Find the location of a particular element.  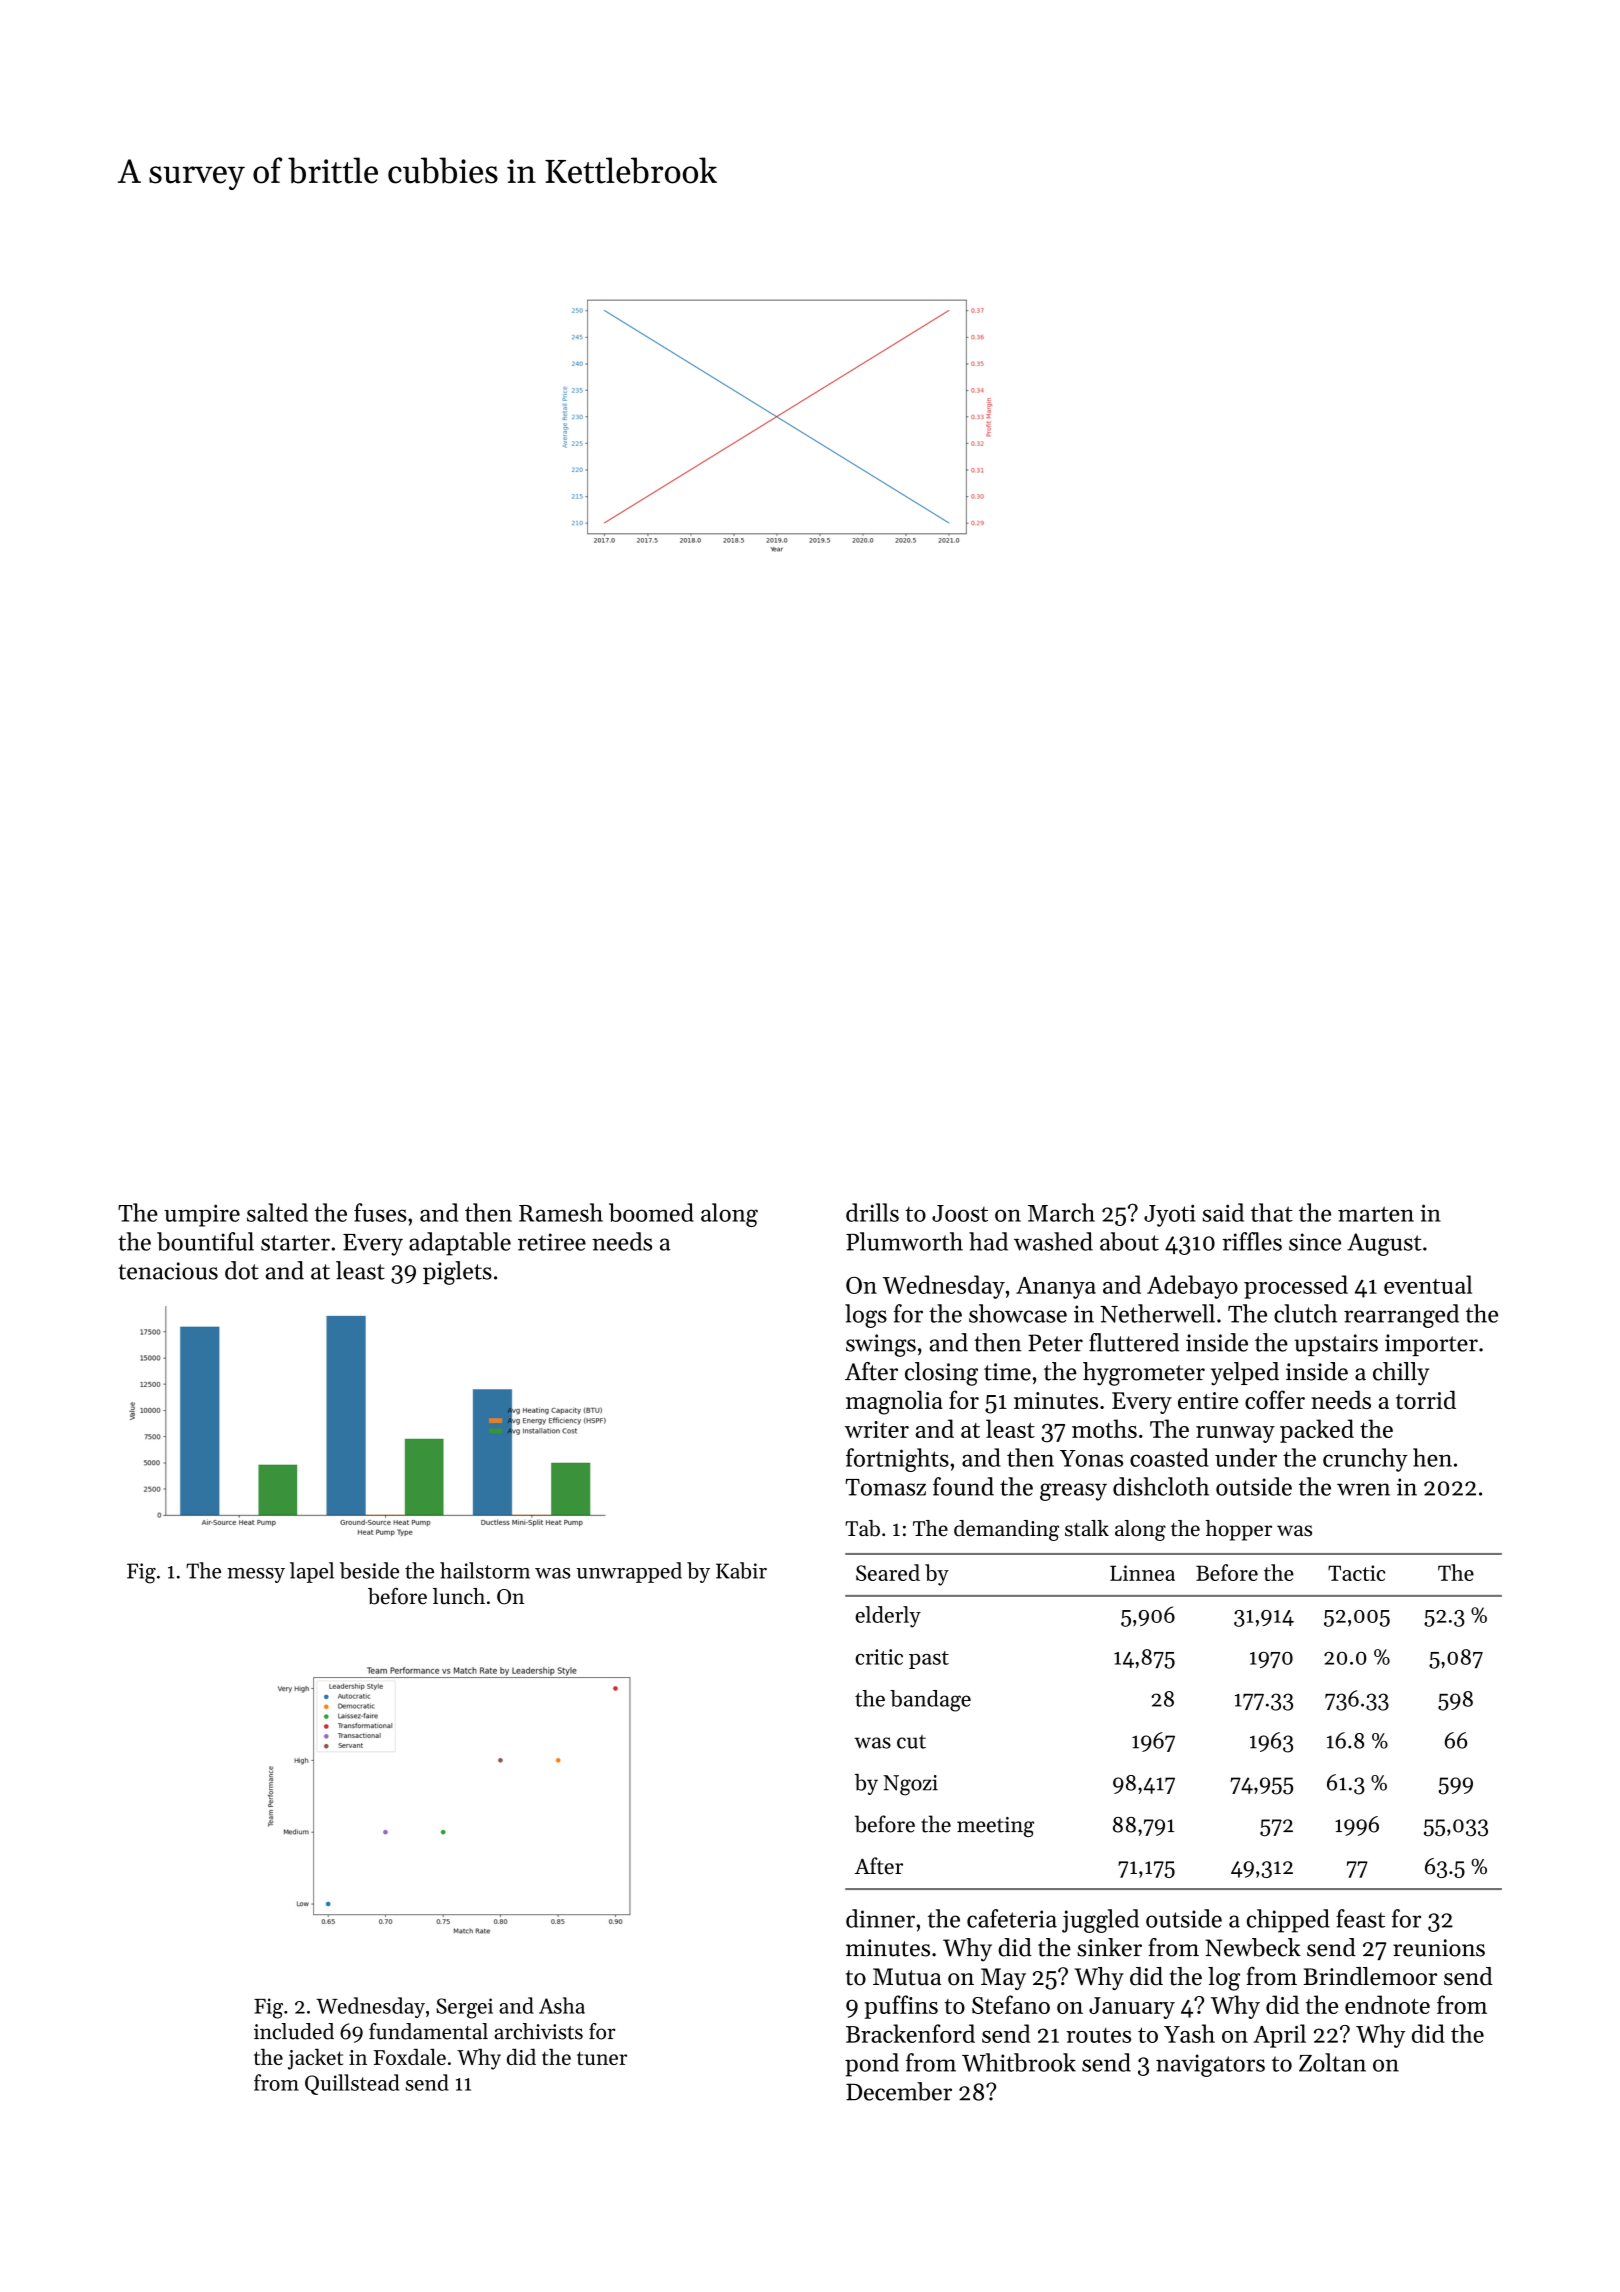

Tactic is located at coordinates (1356, 1573).
